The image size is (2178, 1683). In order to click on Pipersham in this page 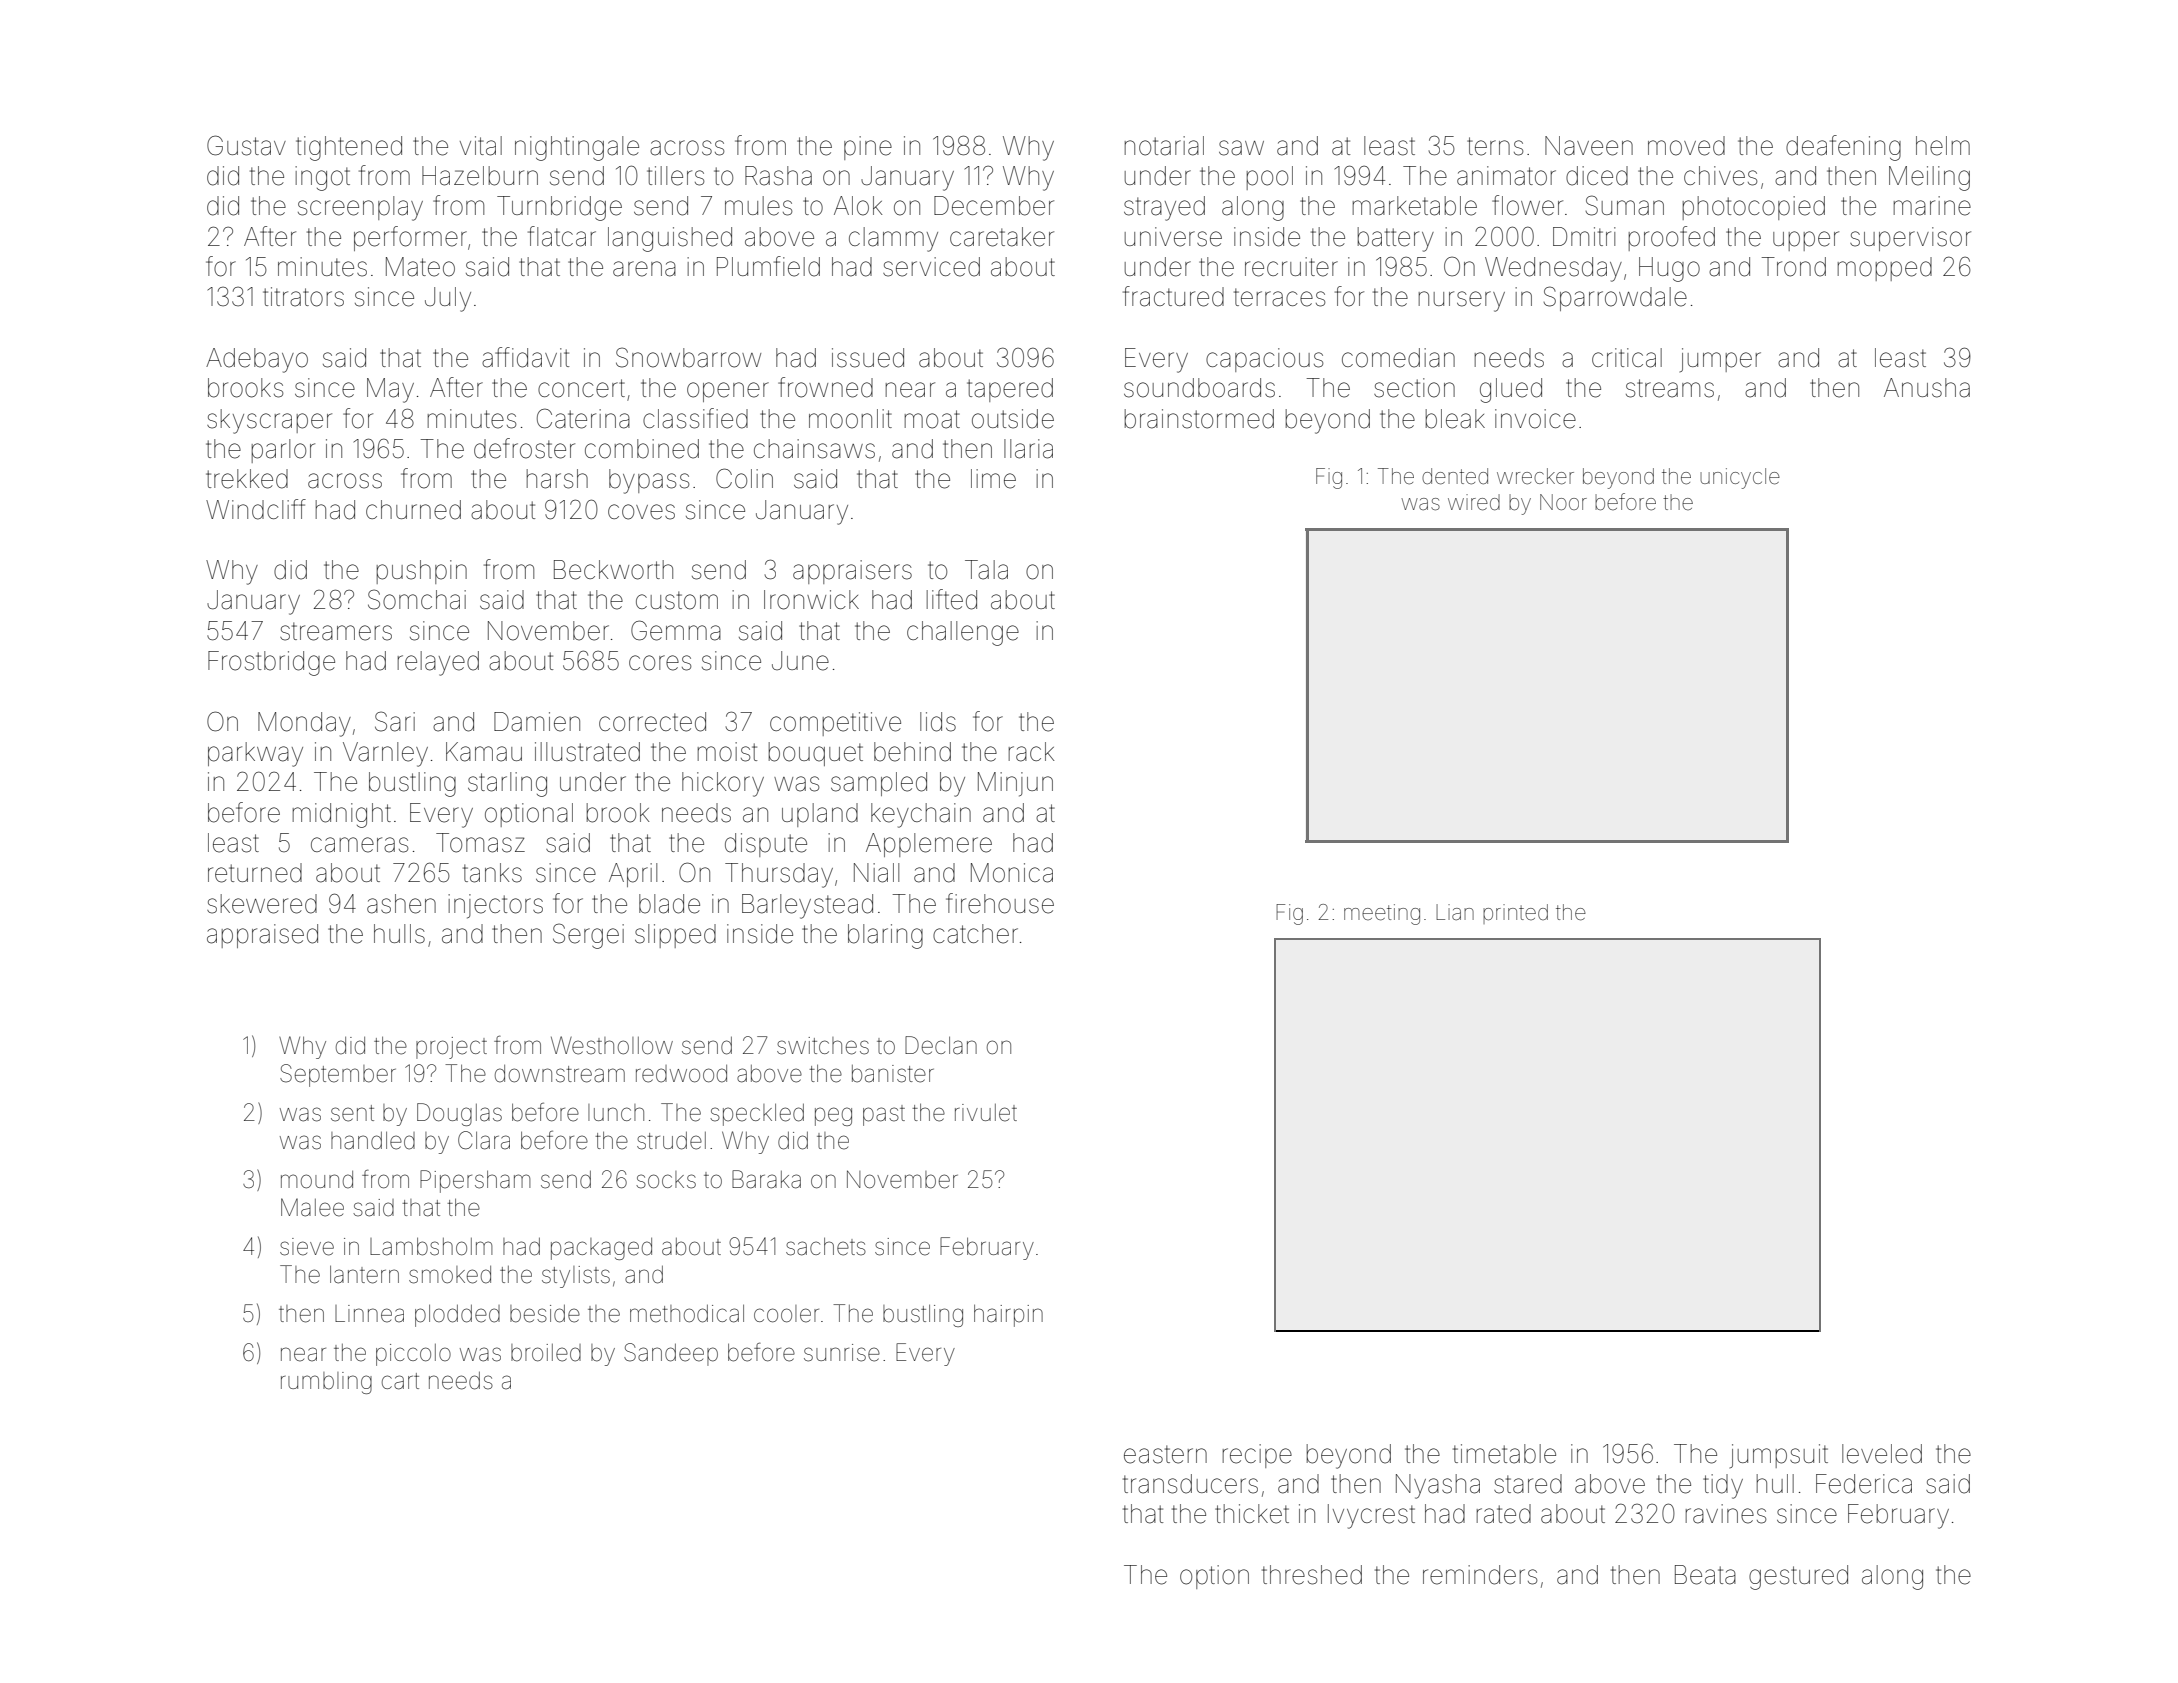, I will do `click(475, 1181)`.
